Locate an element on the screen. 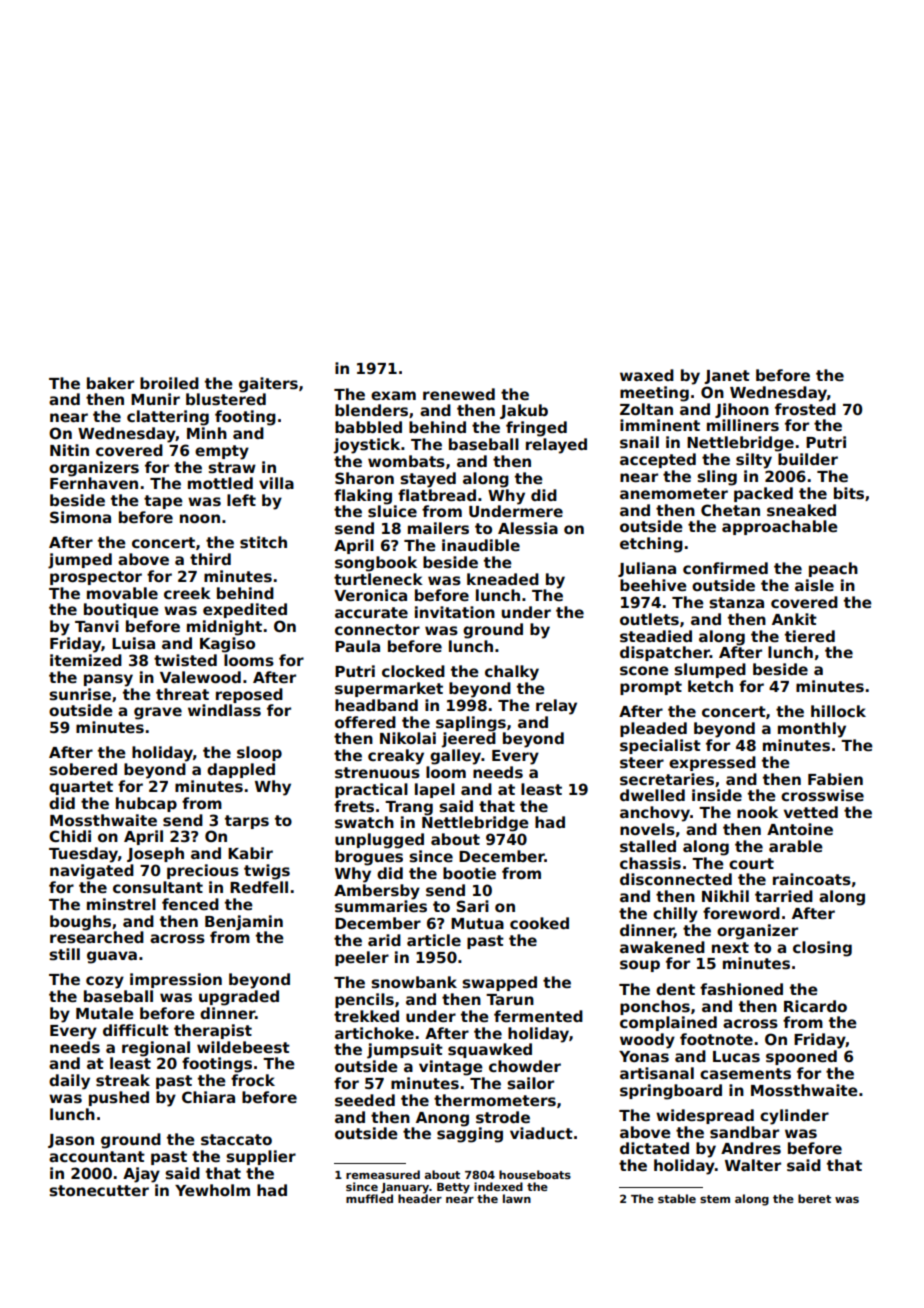 This screenshot has height=1308, width=924. staccato is located at coordinates (236, 1140).
